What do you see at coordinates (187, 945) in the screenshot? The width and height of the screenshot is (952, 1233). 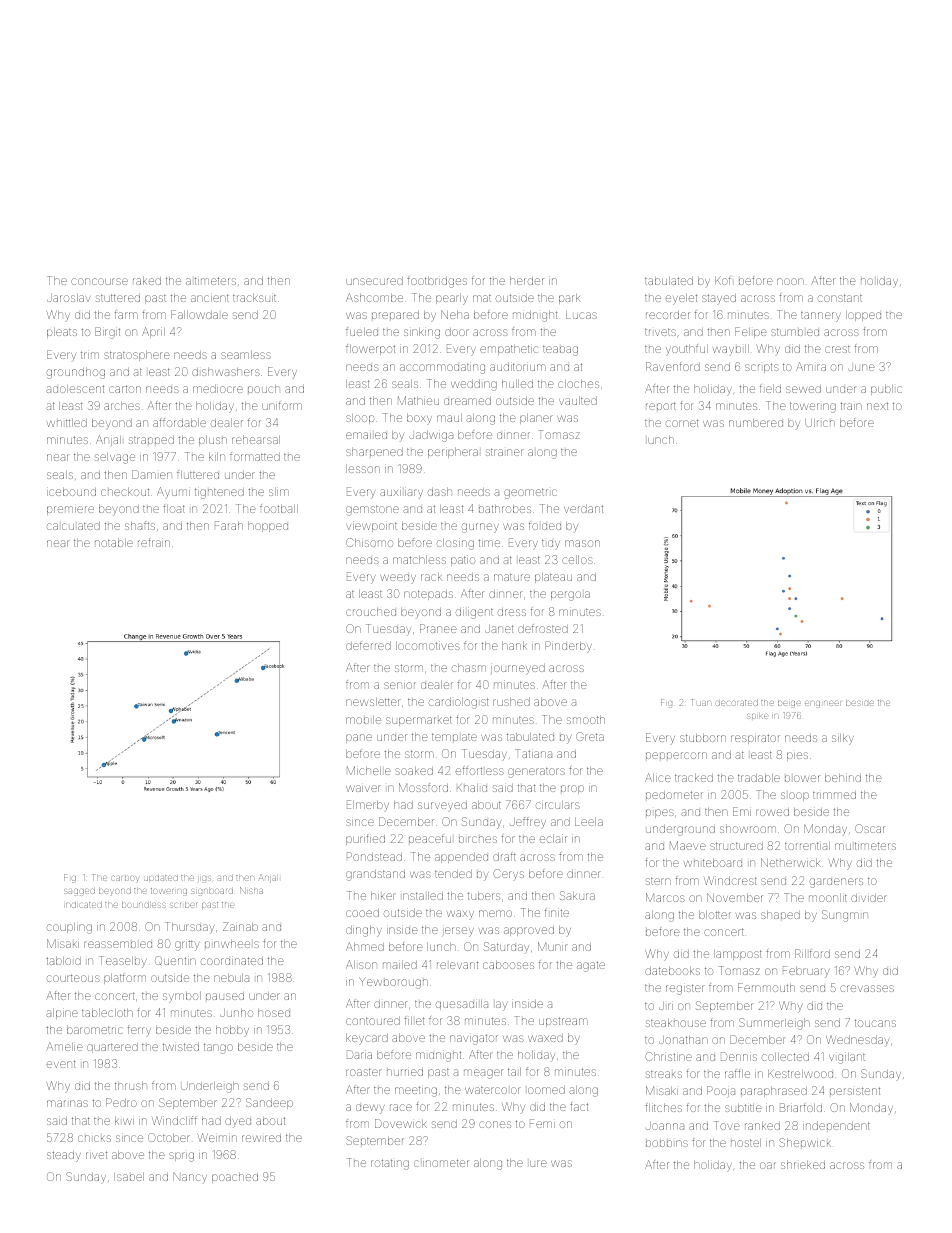 I see `gritty` at bounding box center [187, 945].
